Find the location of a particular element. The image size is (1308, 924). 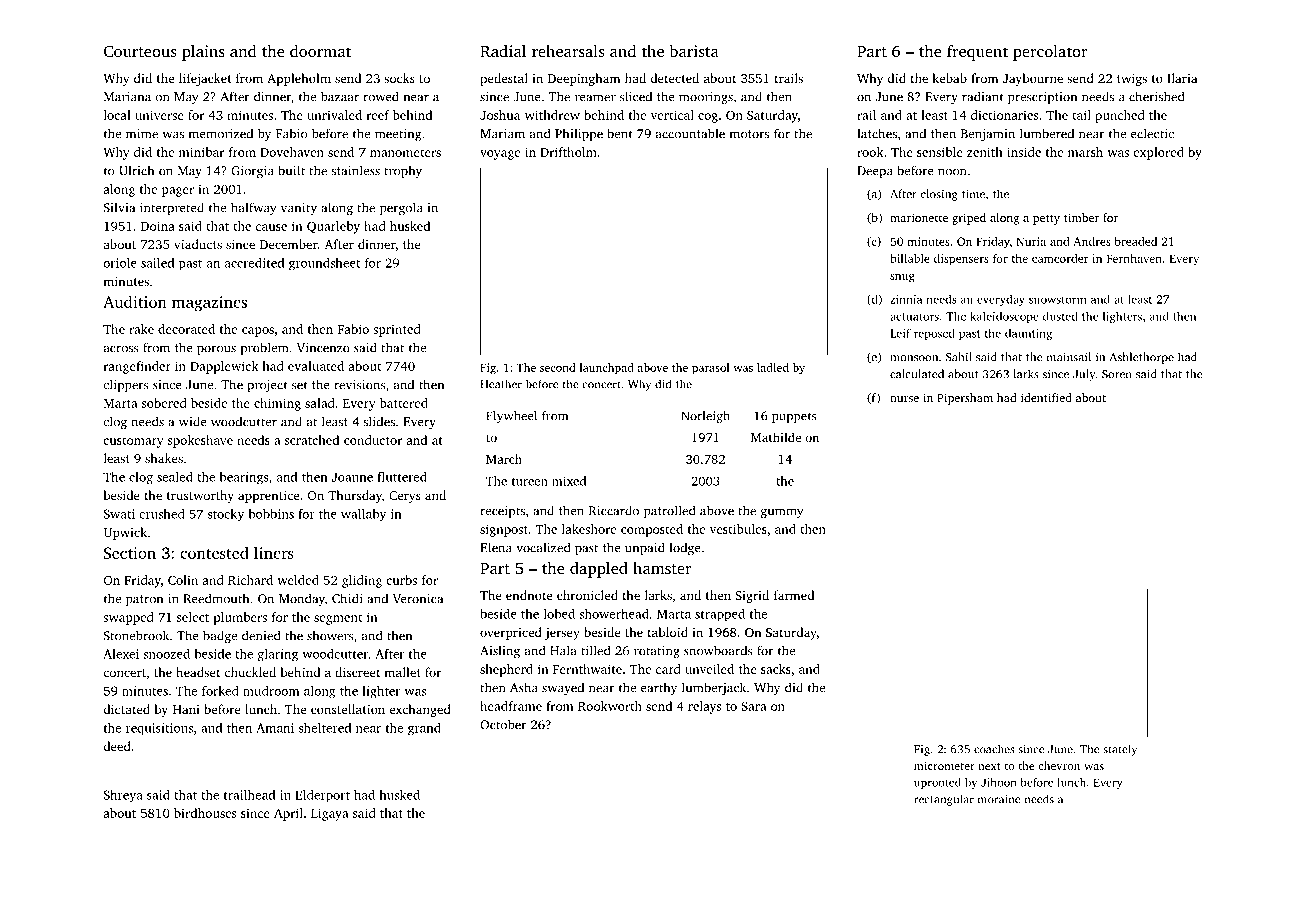

Ligaya is located at coordinates (330, 814).
